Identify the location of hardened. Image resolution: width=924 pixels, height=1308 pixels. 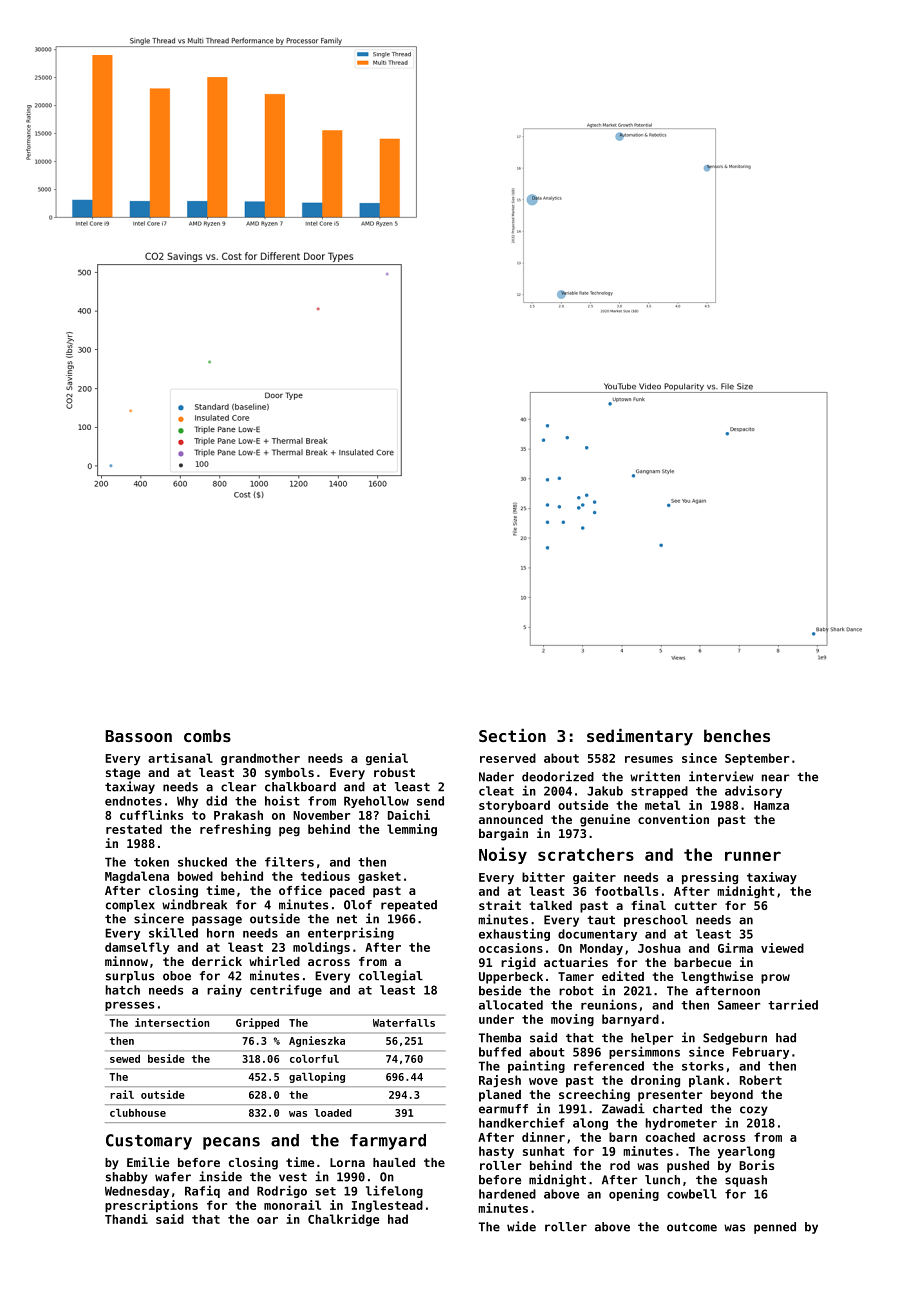
(507, 1194).
